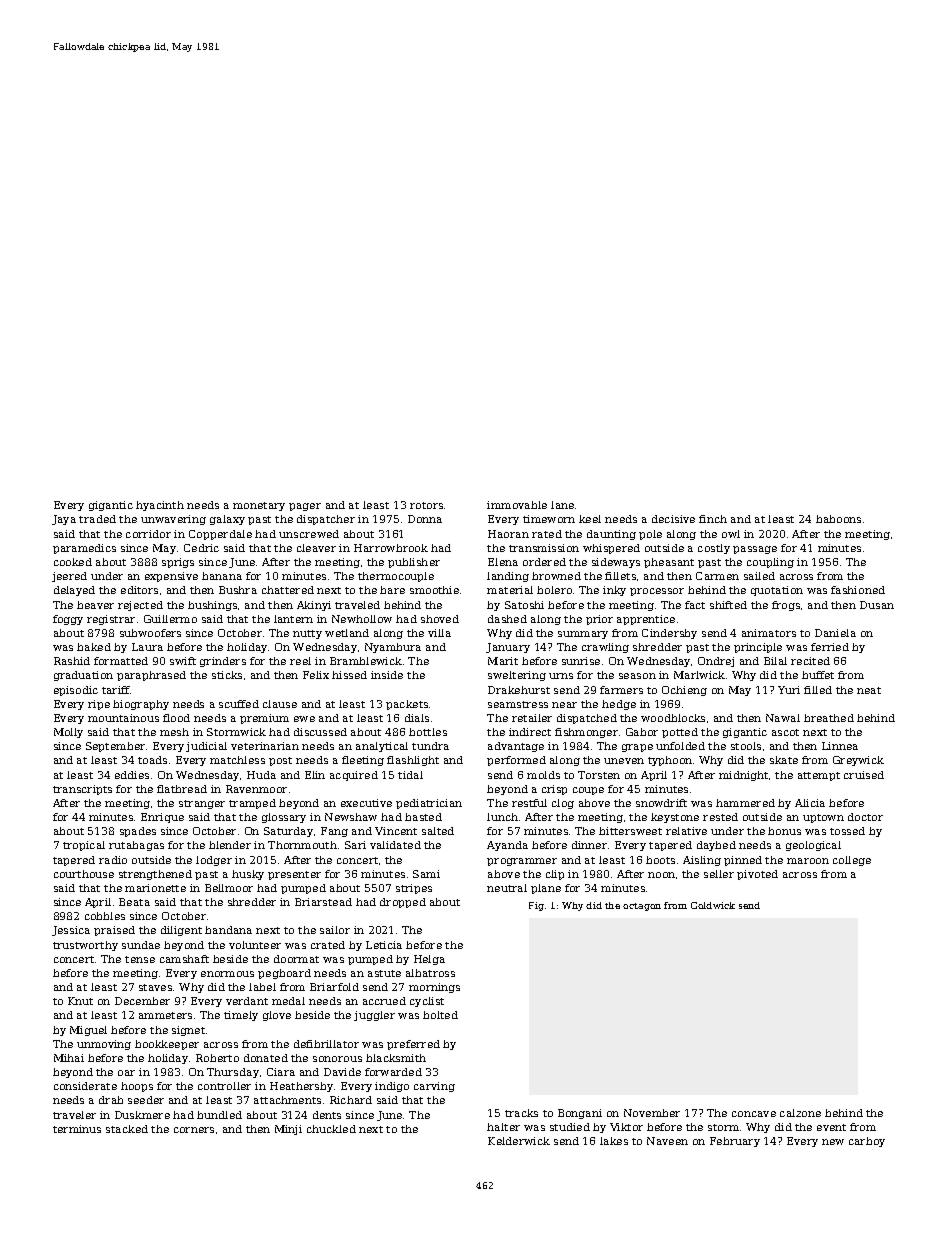 Image resolution: width=952 pixels, height=1233 pixels. I want to click on tropical, so click(84, 846).
